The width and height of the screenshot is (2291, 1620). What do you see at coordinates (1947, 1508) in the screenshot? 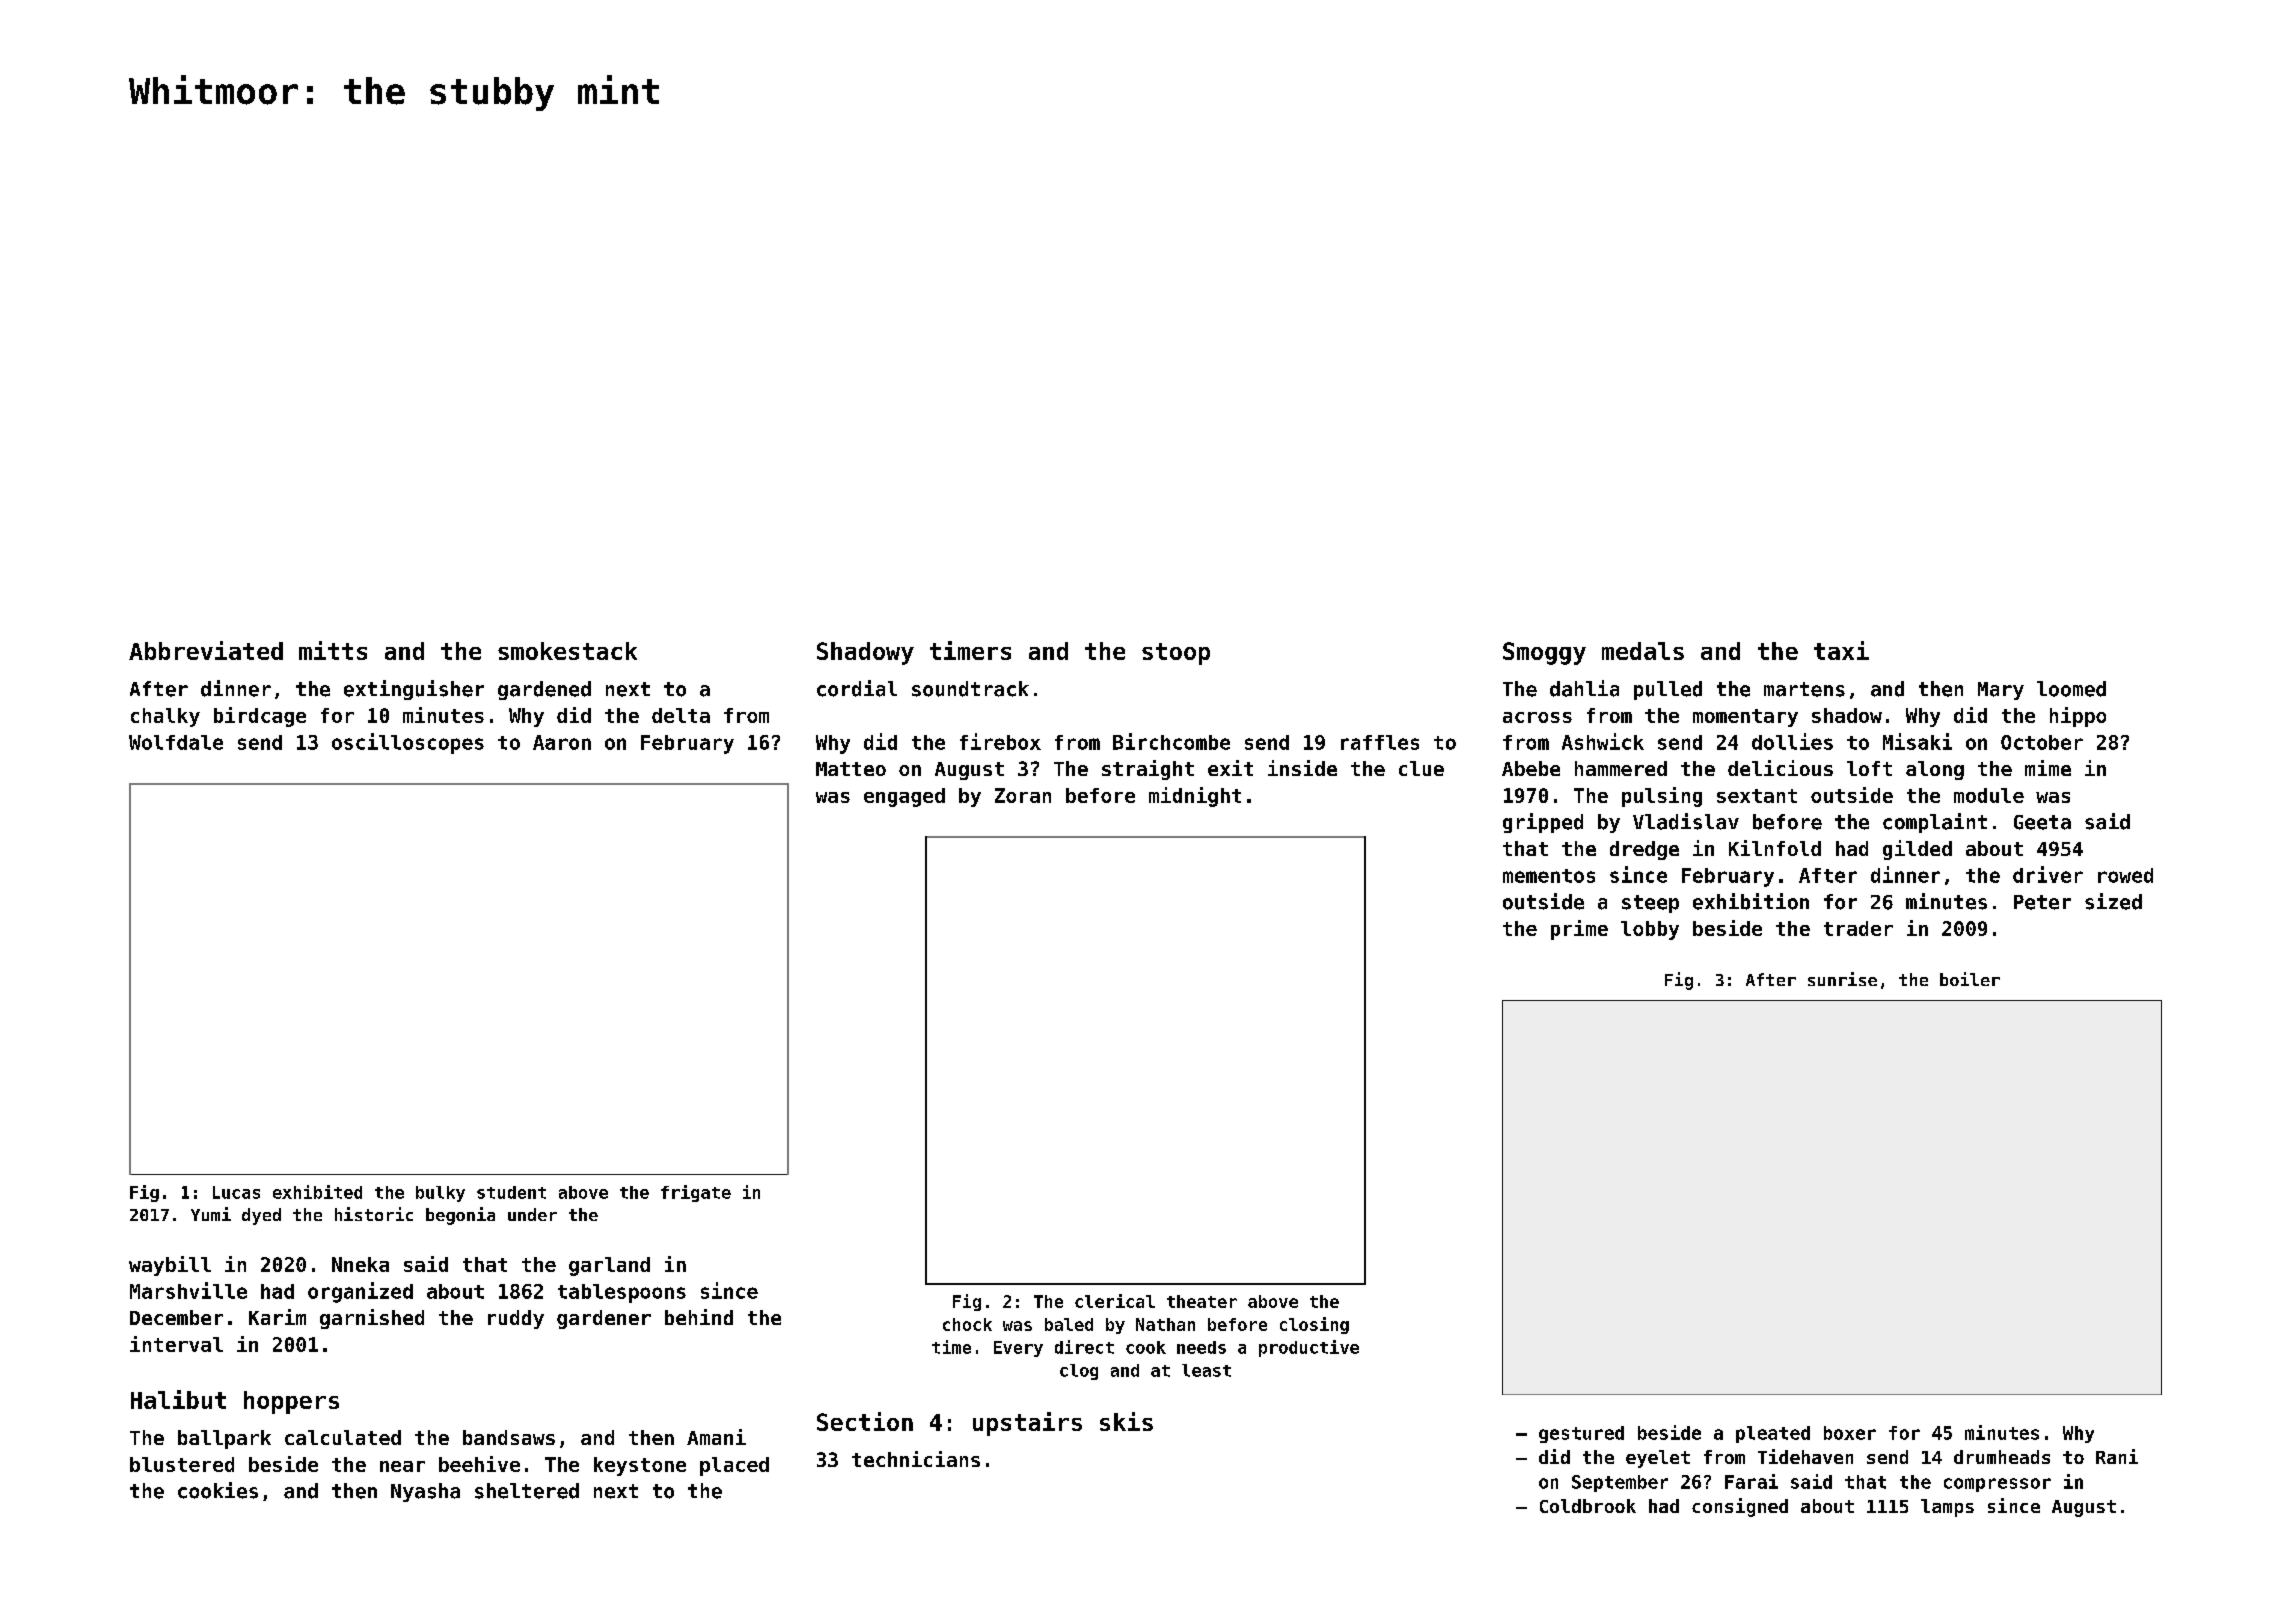
I see `lamps` at bounding box center [1947, 1508].
